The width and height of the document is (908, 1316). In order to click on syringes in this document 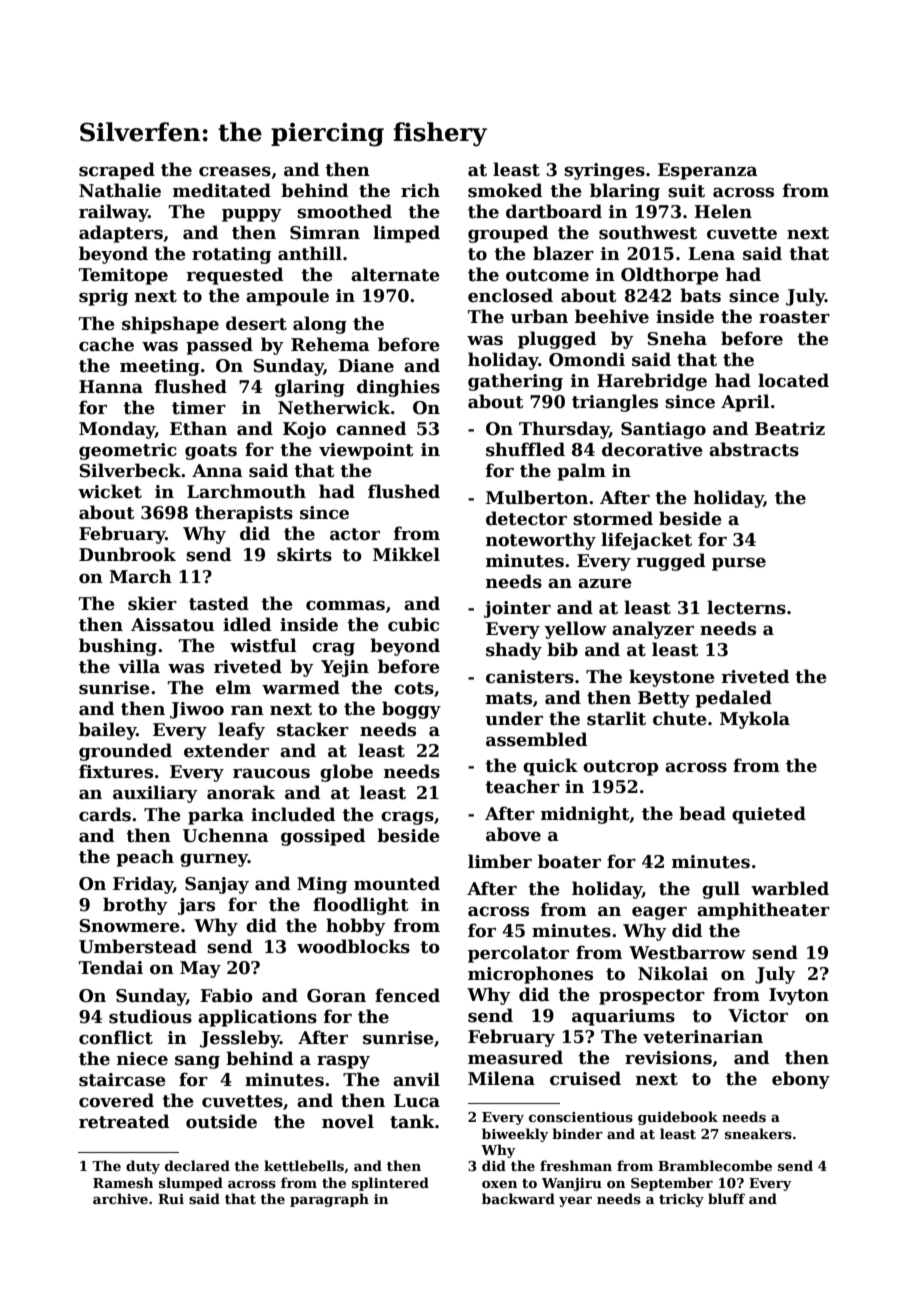, I will do `click(604, 171)`.
